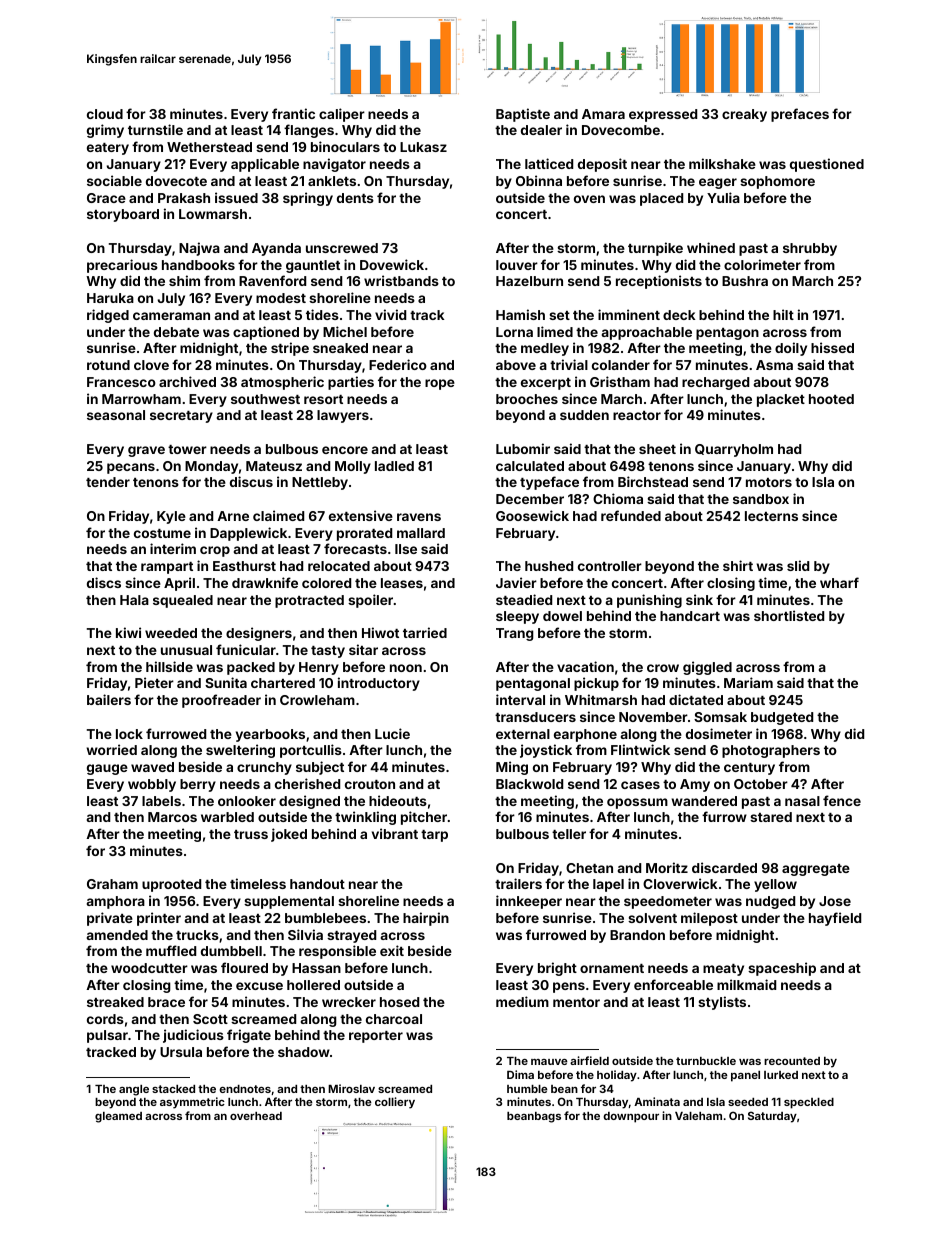  What do you see at coordinates (661, 199) in the screenshot?
I see `placed` at bounding box center [661, 199].
